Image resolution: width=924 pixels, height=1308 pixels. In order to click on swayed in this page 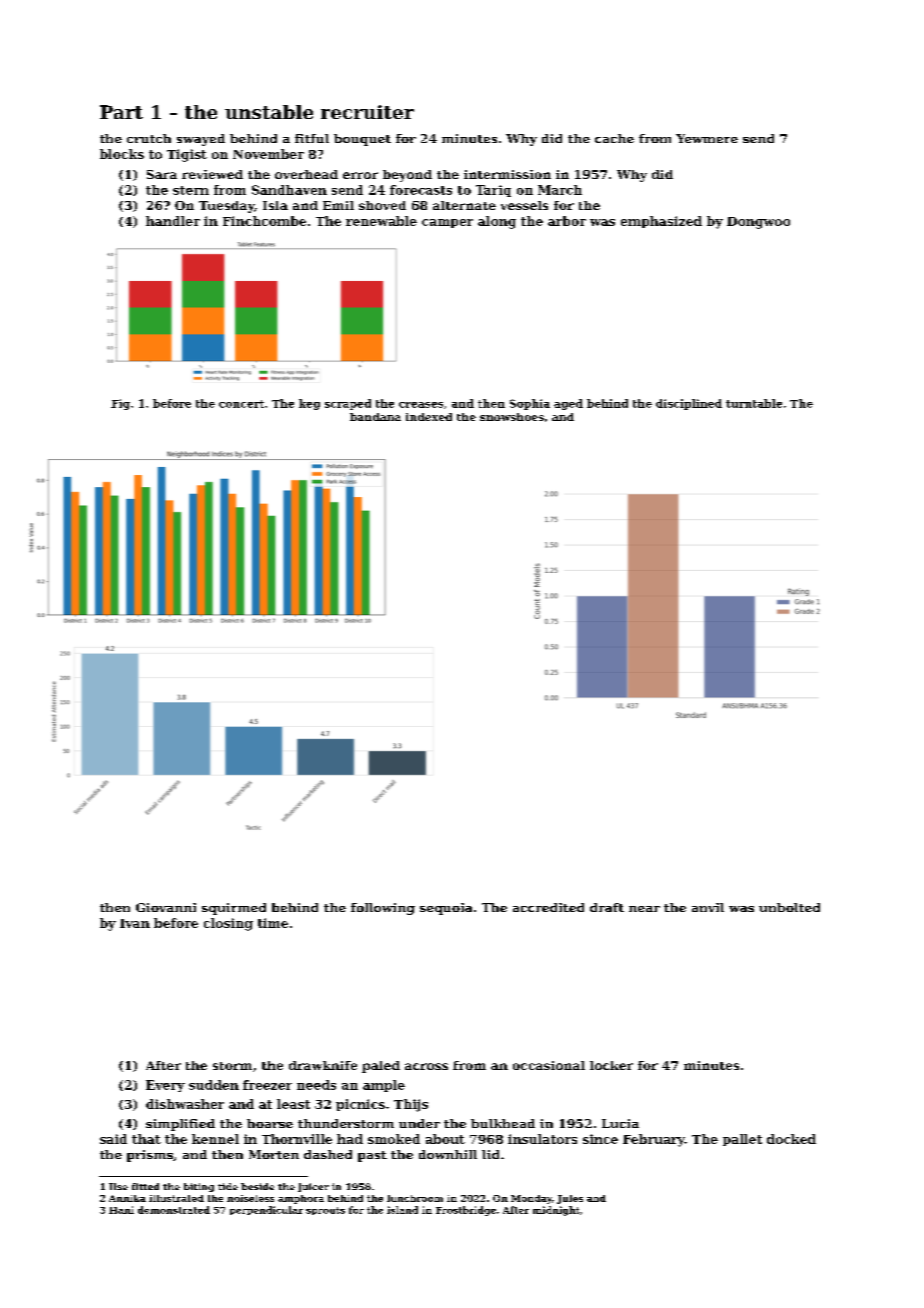, I will do `click(201, 140)`.
